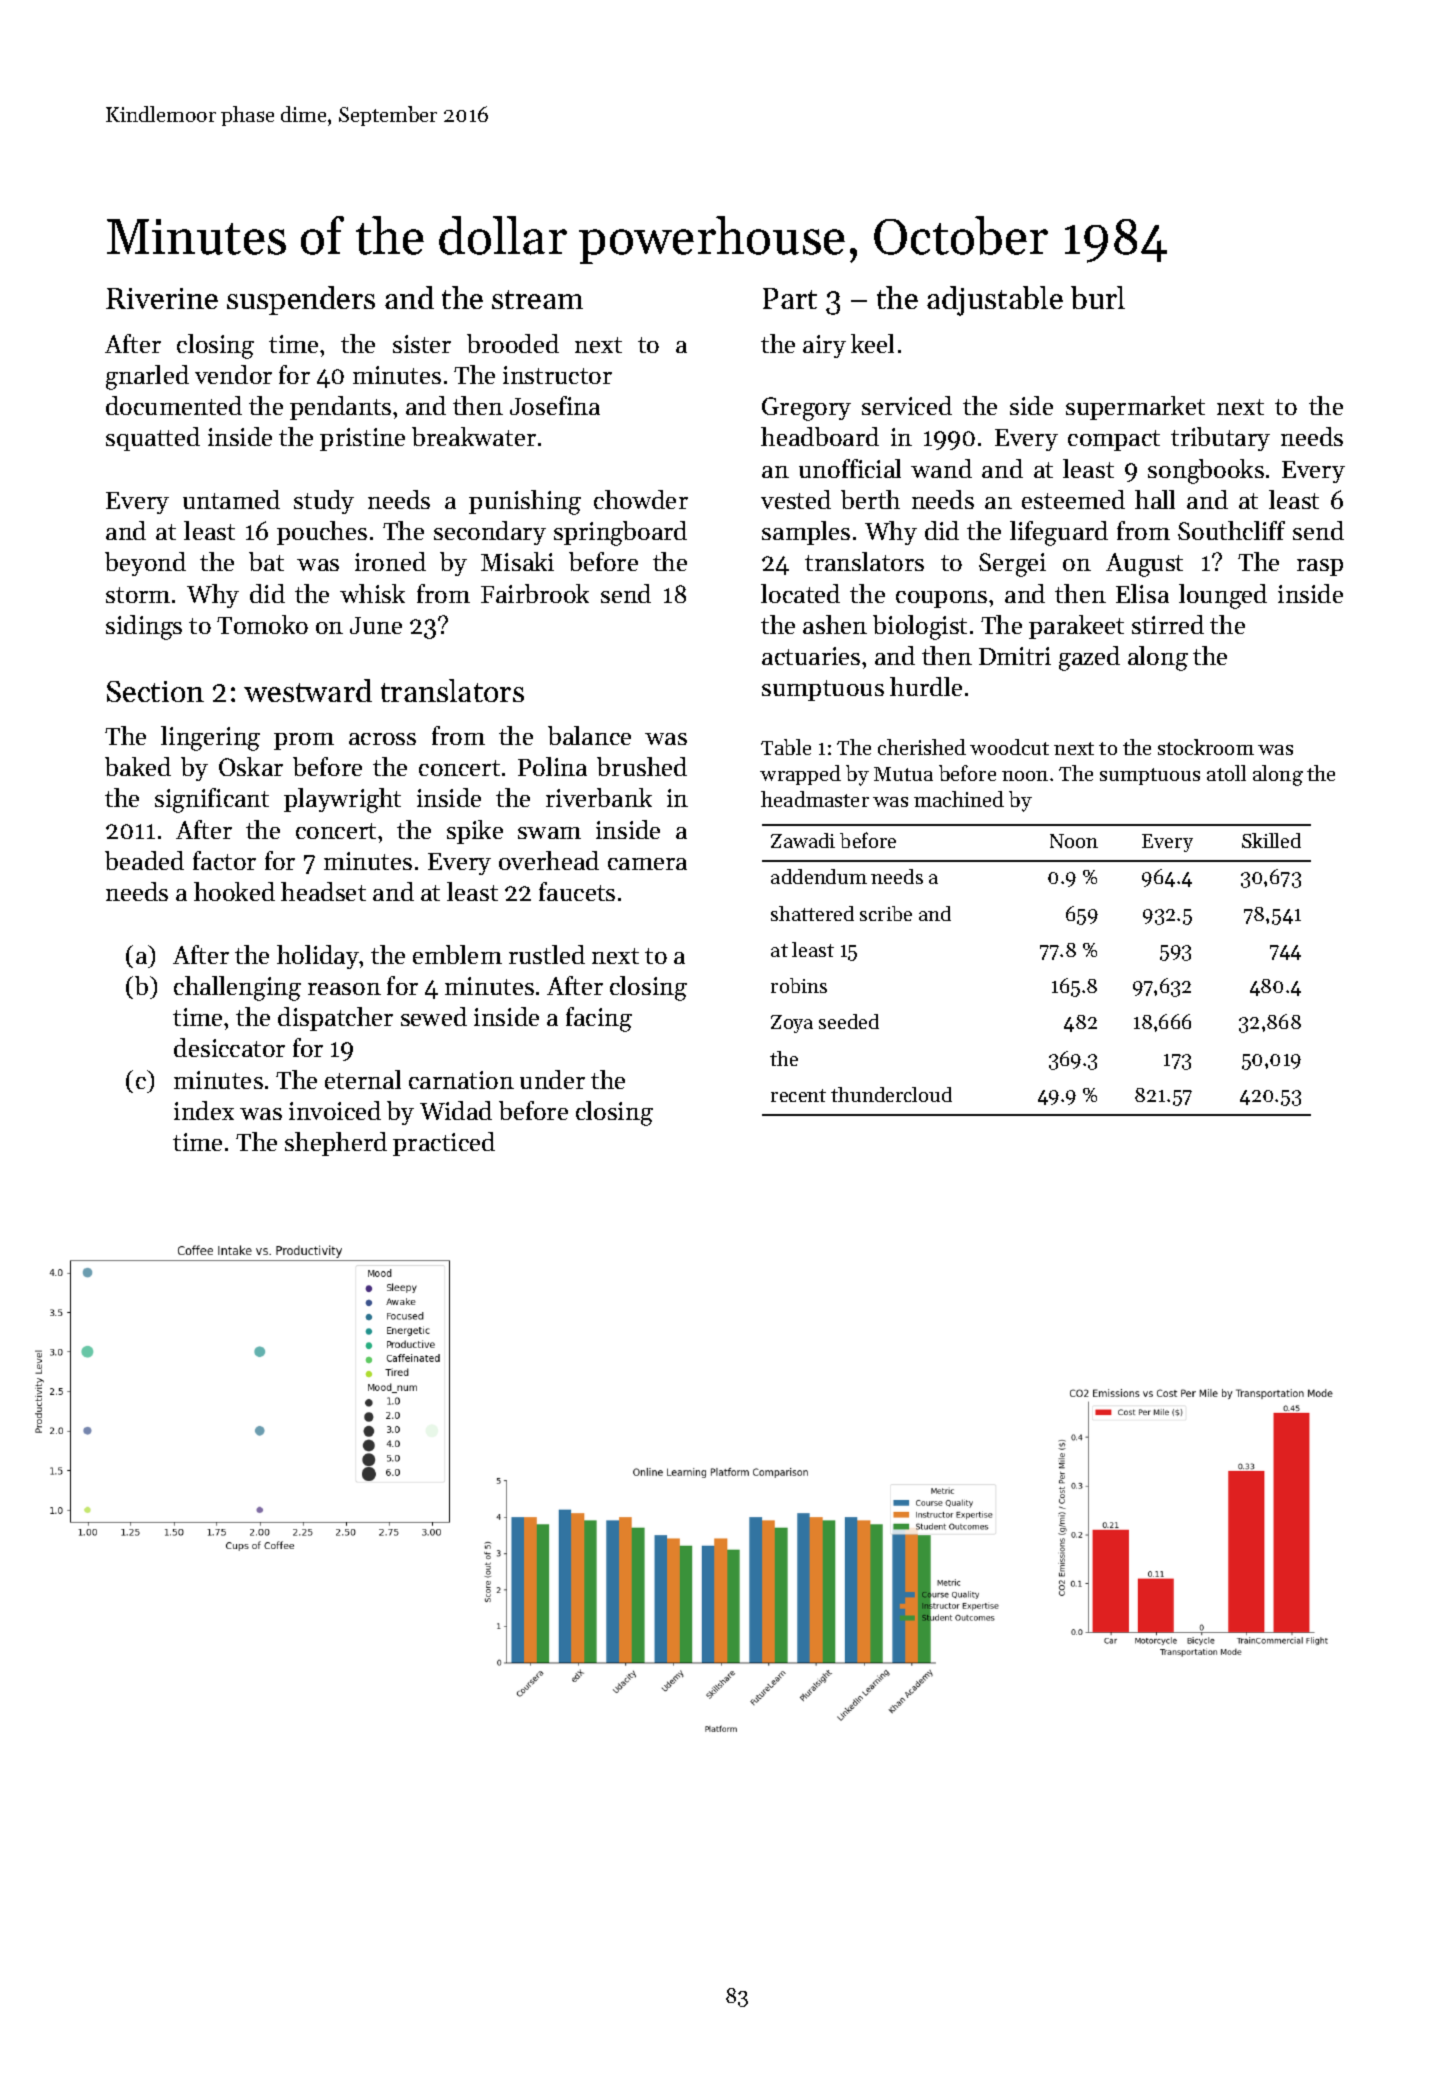 The image size is (1450, 2100). Describe the element at coordinates (301, 300) in the document. I see `suspenders` at that location.
